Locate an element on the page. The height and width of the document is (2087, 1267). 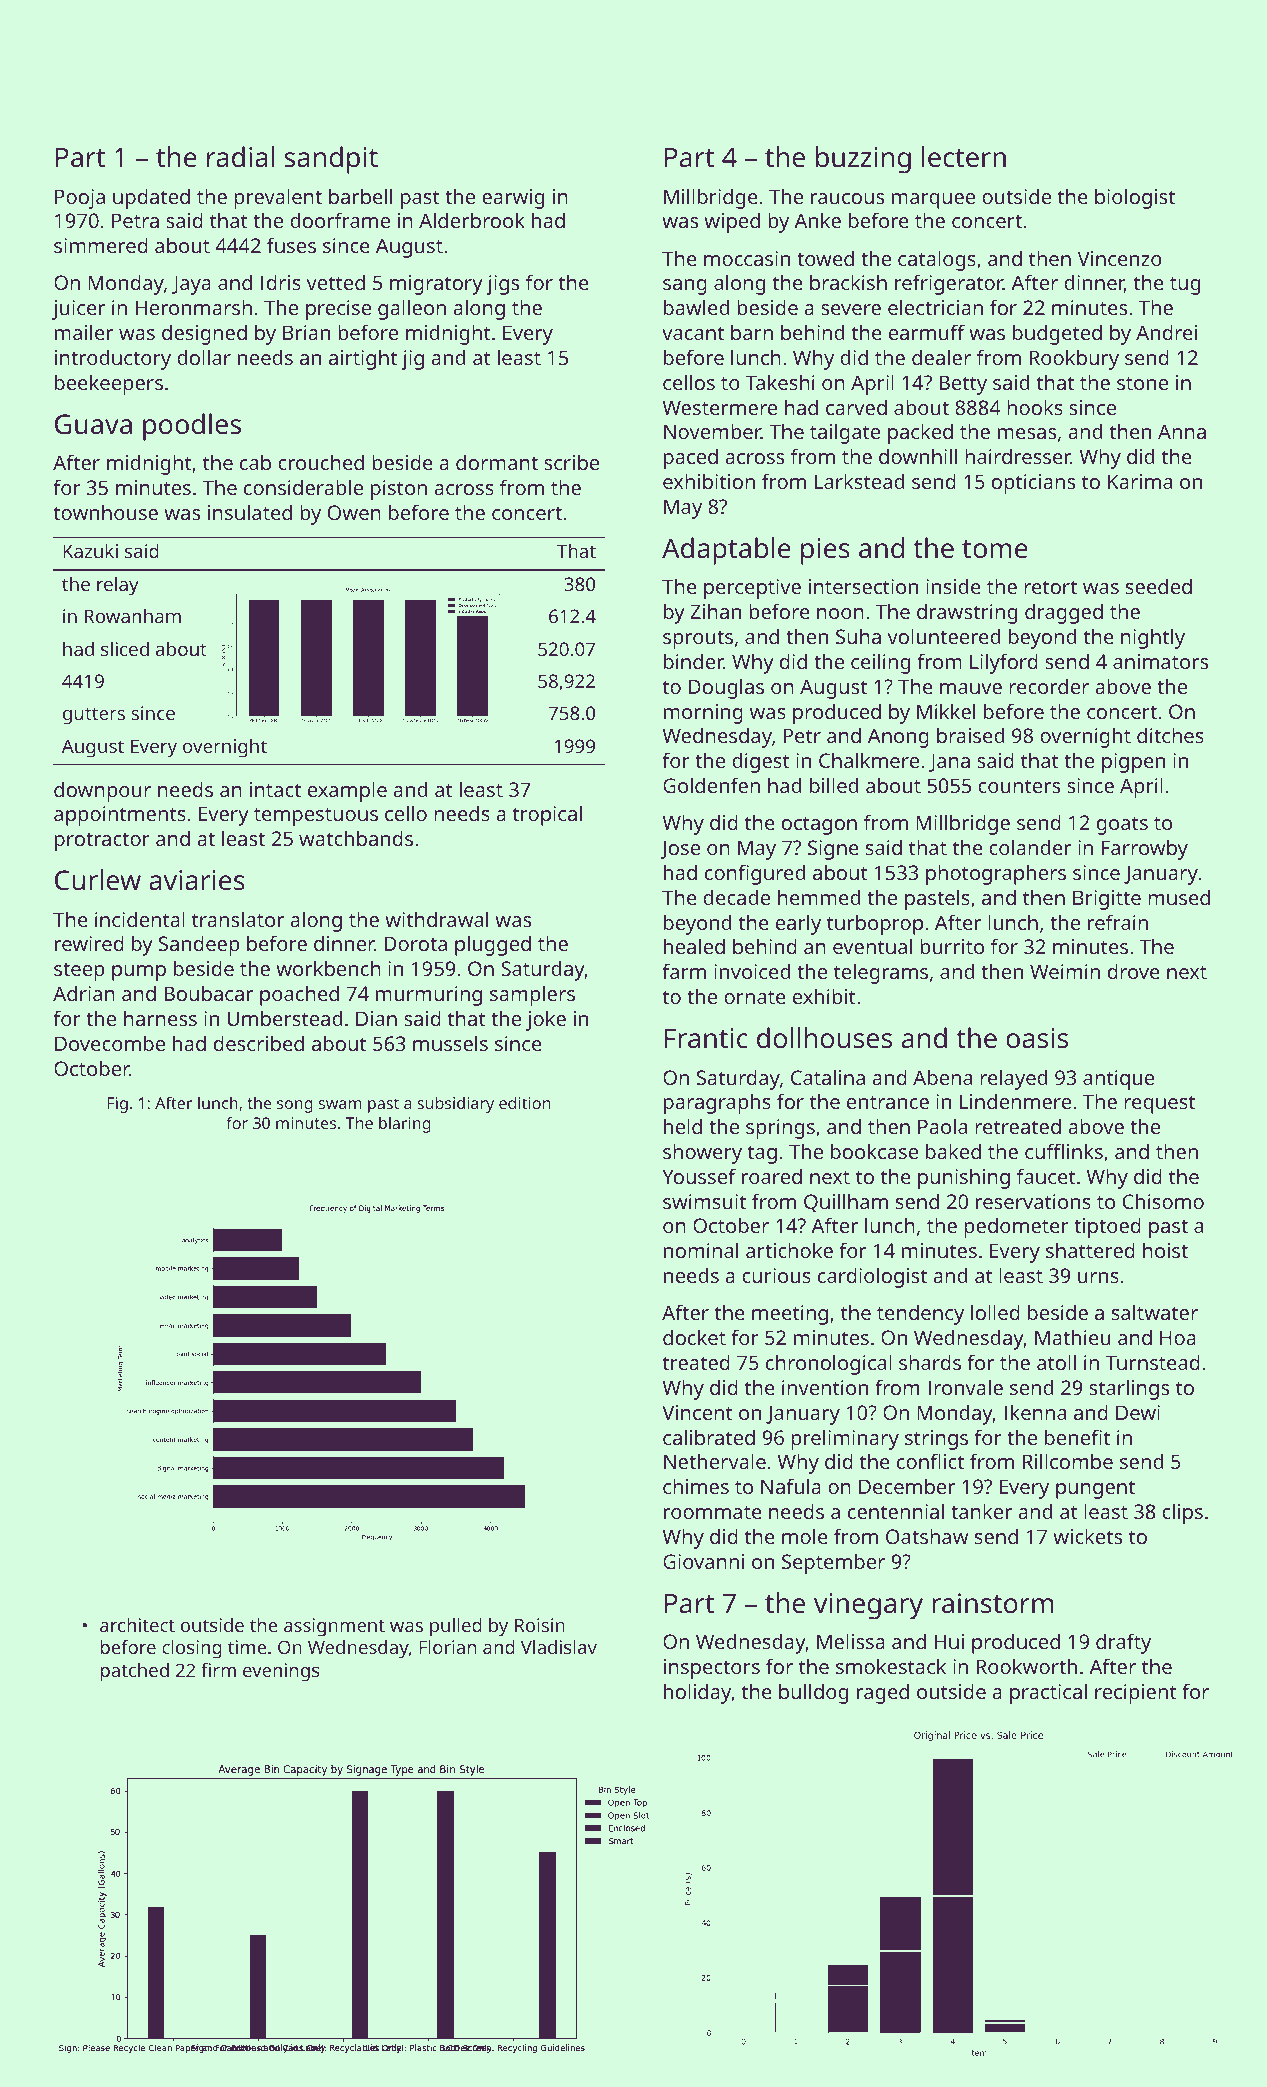
Brian is located at coordinates (306, 332).
